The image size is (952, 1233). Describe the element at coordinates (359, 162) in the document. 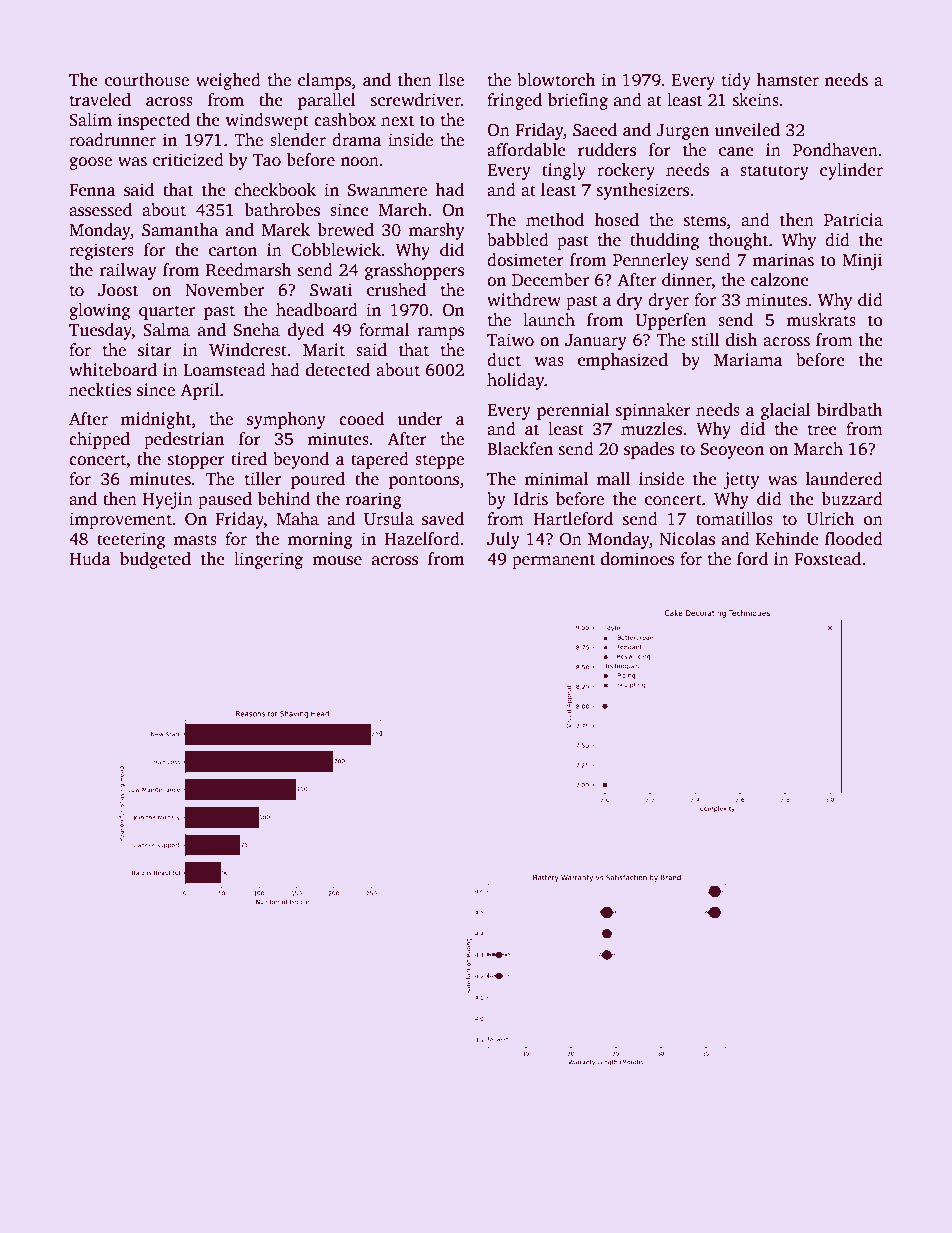

I see `noon` at that location.
